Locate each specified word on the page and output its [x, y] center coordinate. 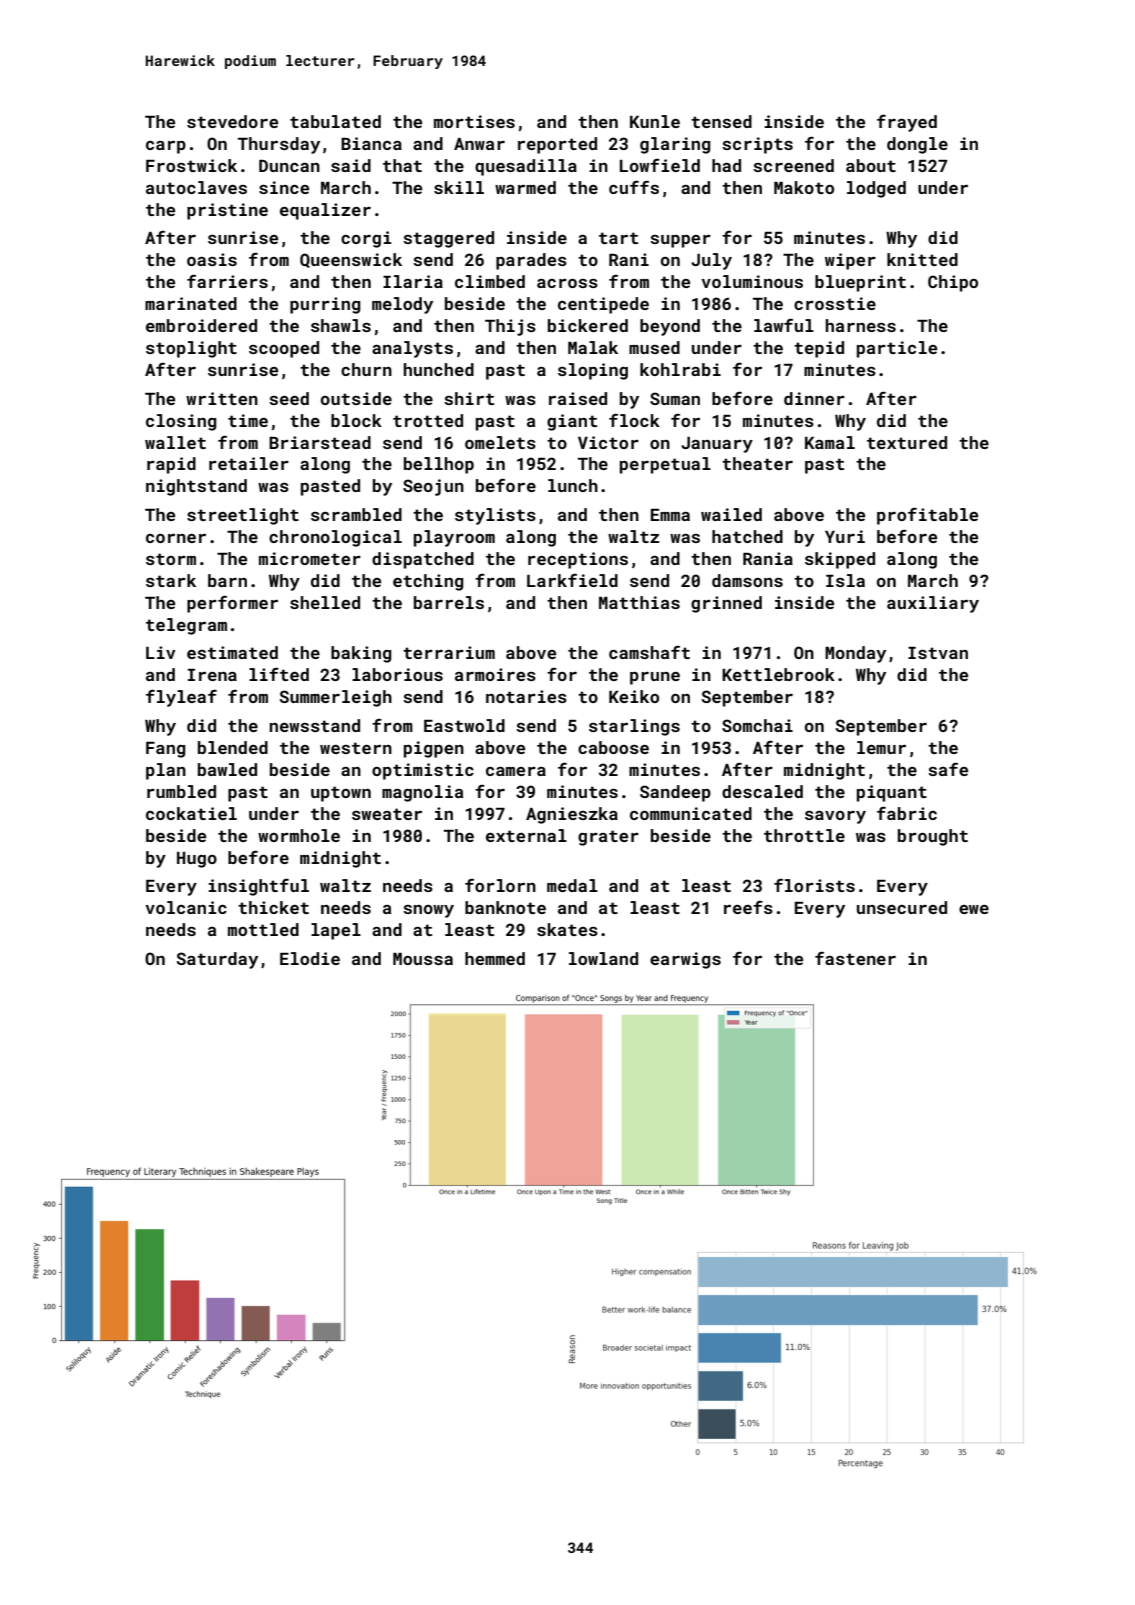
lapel [336, 931]
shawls [341, 325]
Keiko [634, 696]
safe [948, 769]
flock [634, 420]
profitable [927, 516]
